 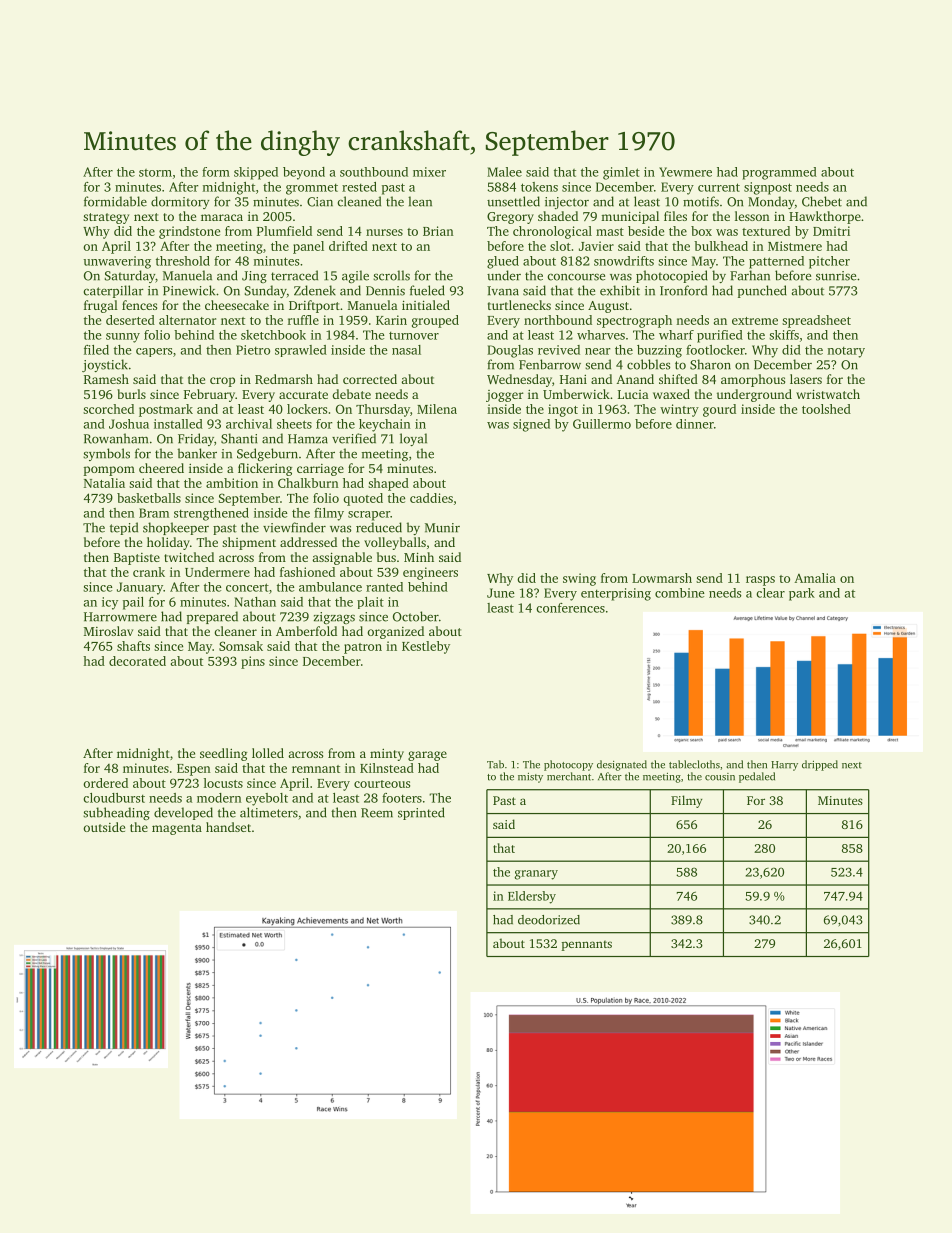 I want to click on dripped, so click(x=820, y=765).
